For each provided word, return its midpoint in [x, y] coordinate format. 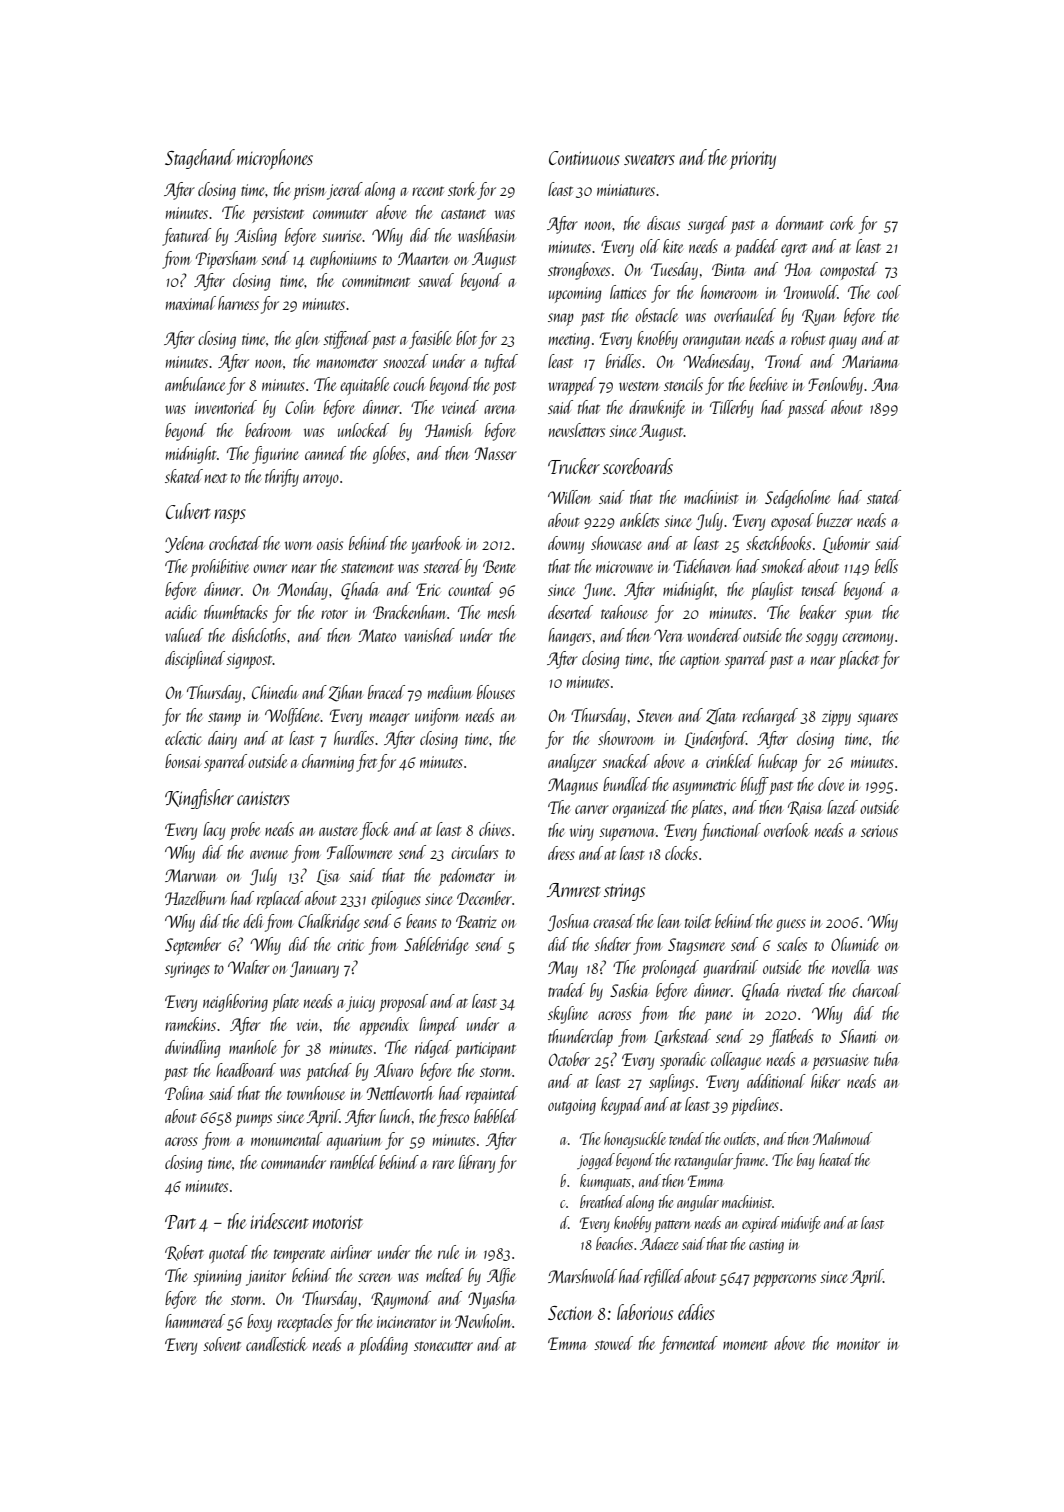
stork [462, 189]
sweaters [649, 159]
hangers [569, 637]
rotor [334, 614]
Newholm [483, 1321]
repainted [492, 1095]
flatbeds [791, 1038]
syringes [187, 970]
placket [859, 660]
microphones [275, 159]
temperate [299, 1256]
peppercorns [784, 1280]
